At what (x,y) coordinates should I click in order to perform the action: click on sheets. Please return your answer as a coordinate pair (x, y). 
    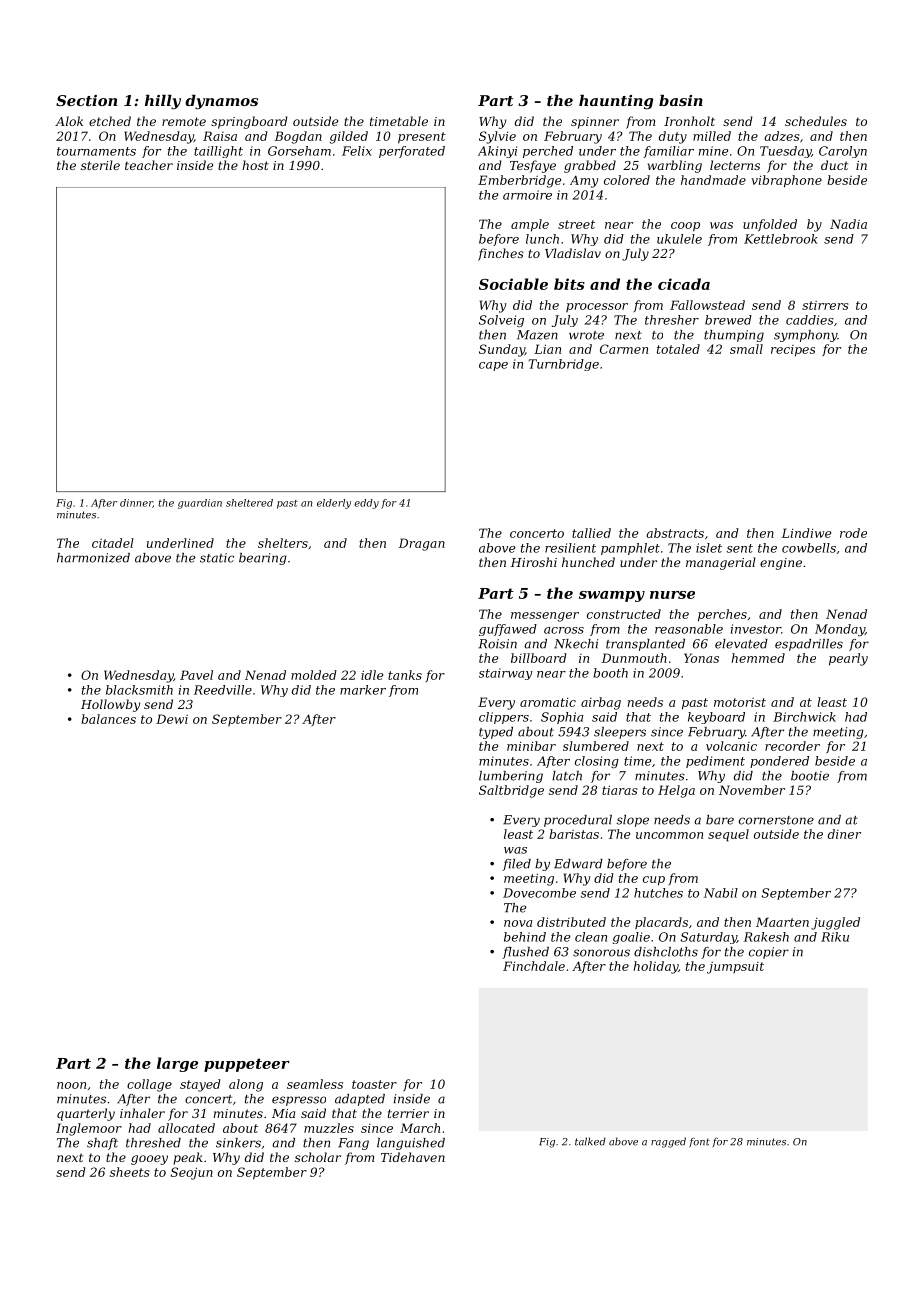
    Looking at the image, I should click on (130, 1172).
